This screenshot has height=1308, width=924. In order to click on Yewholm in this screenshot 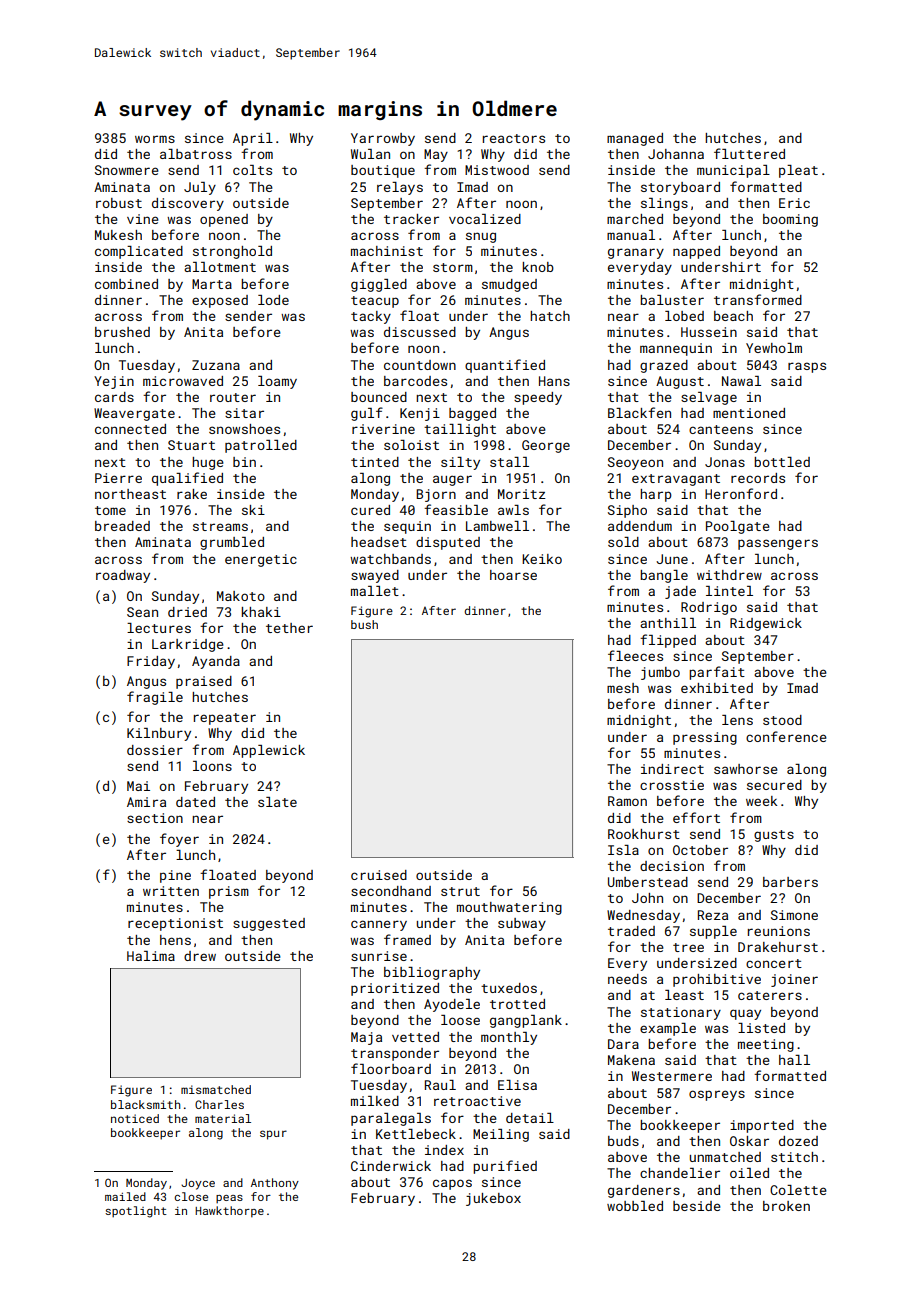, I will do `click(774, 348)`.
